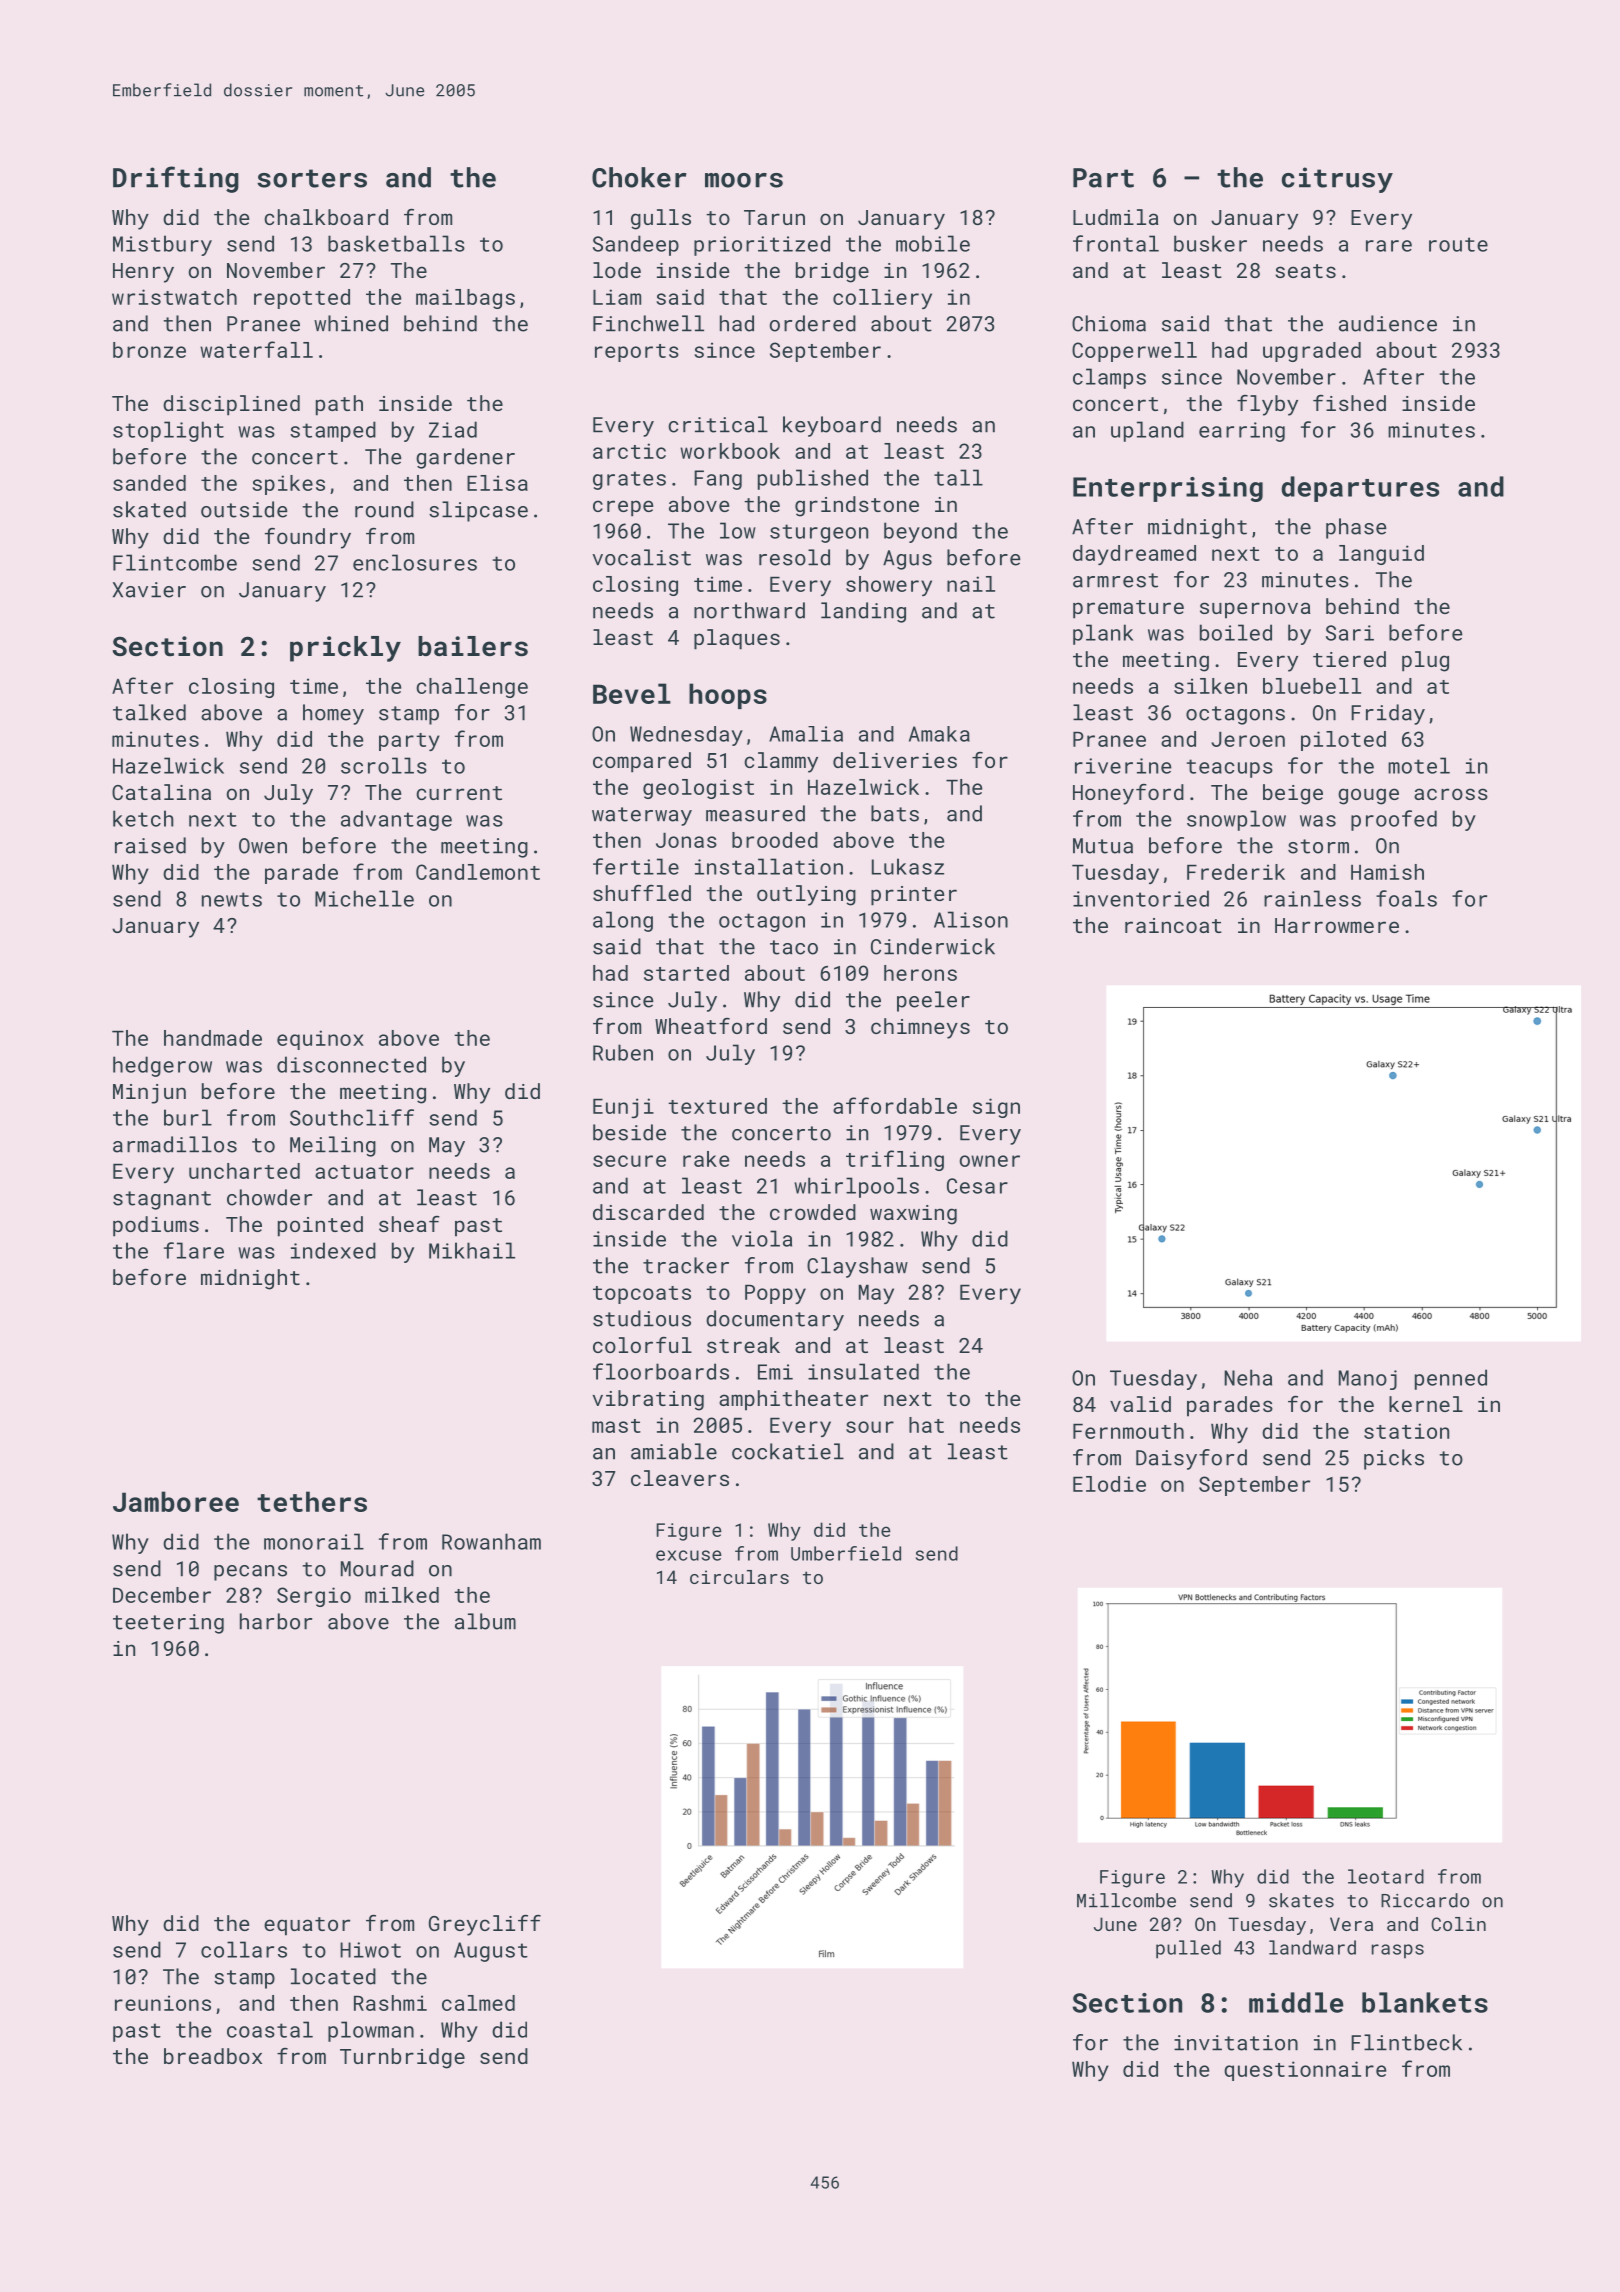  I want to click on rainless, so click(1312, 898).
